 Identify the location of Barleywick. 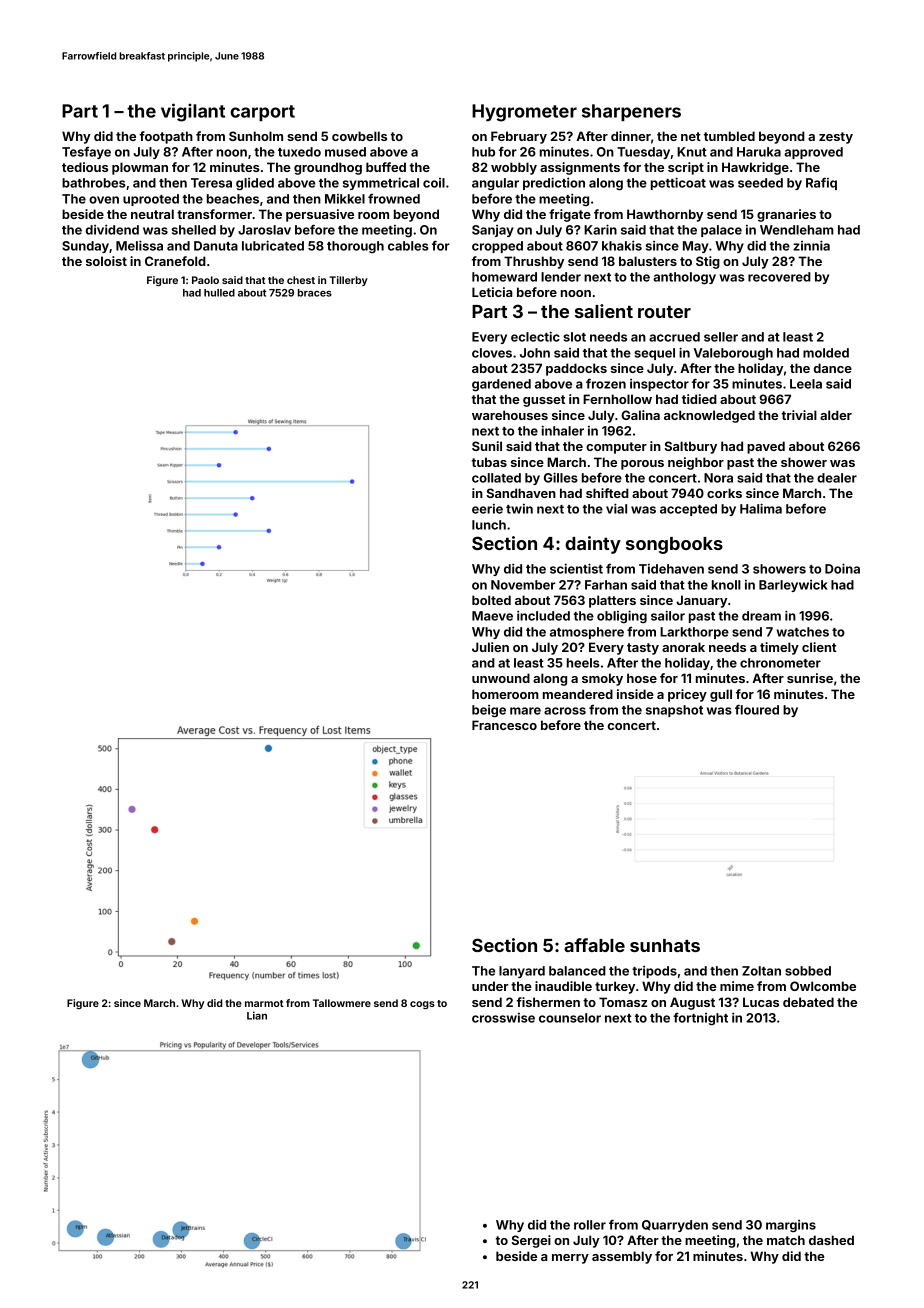
(793, 586).
